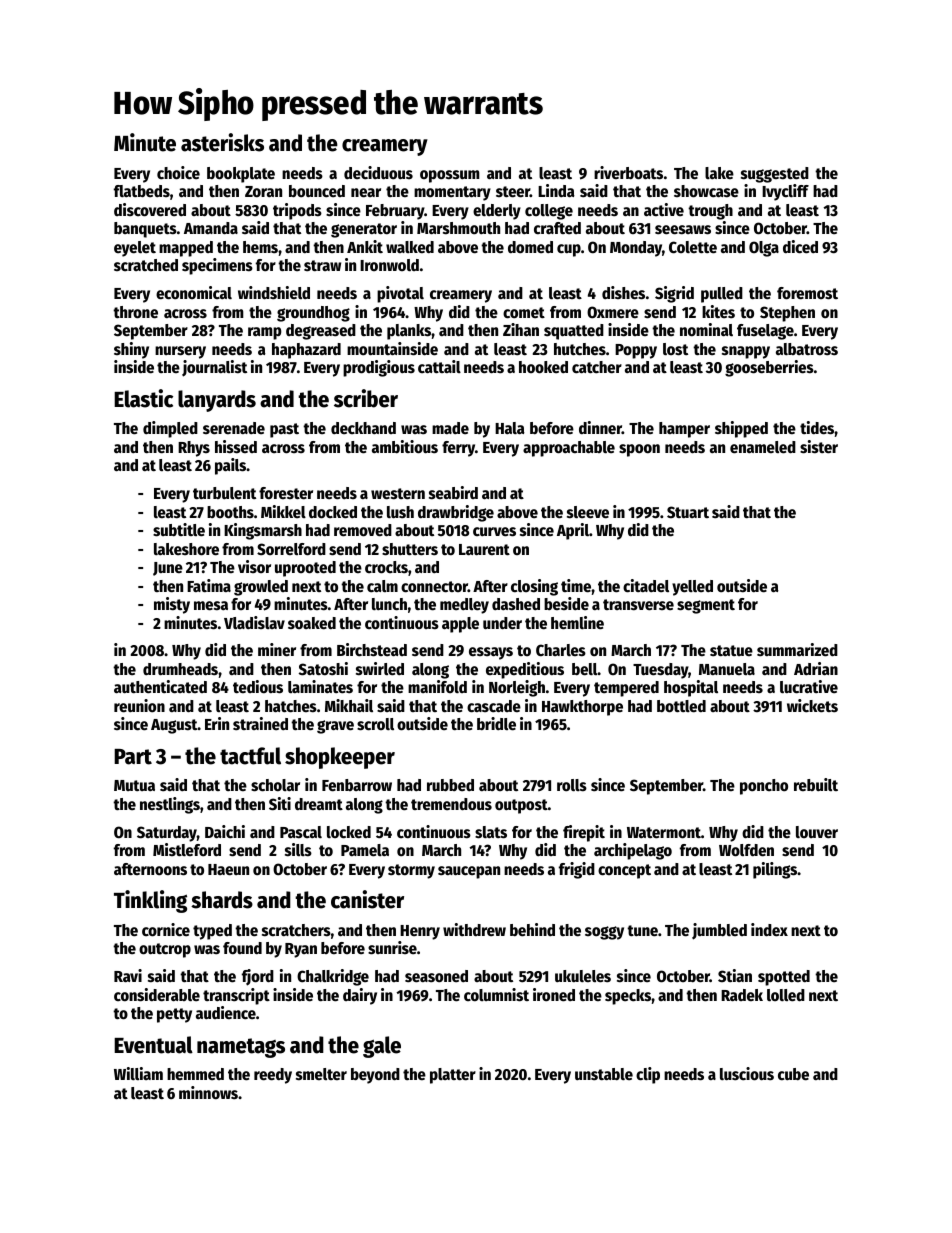 The width and height of the page is (952, 1233). What do you see at coordinates (453, 1076) in the page?
I see `platter` at bounding box center [453, 1076].
